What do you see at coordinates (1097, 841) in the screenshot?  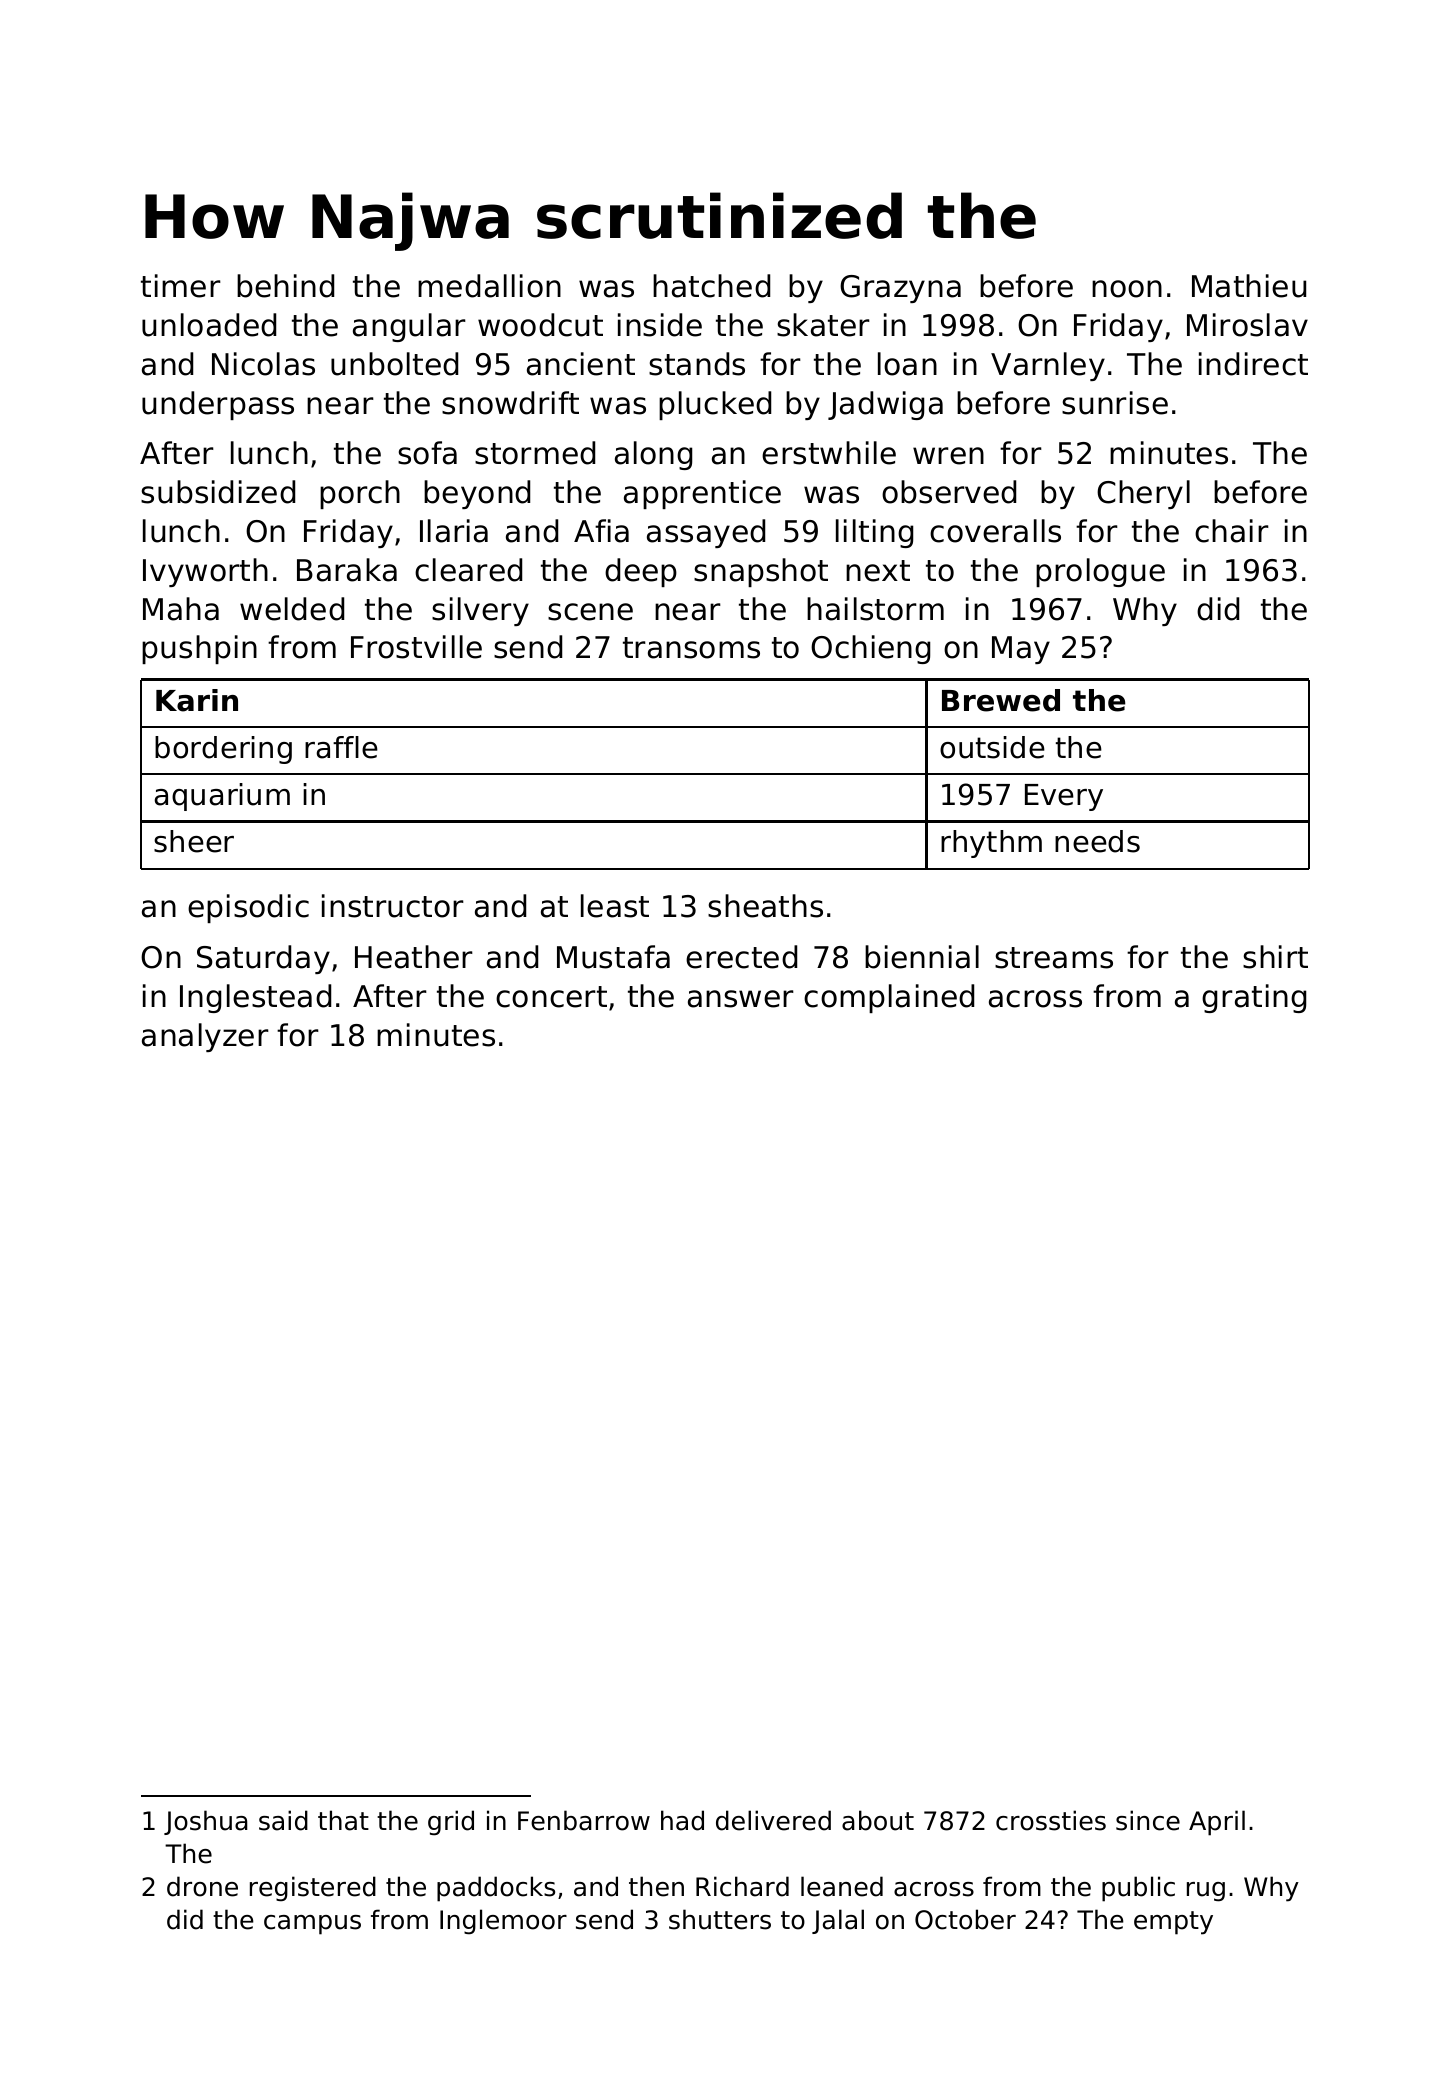 I see `needs` at bounding box center [1097, 841].
